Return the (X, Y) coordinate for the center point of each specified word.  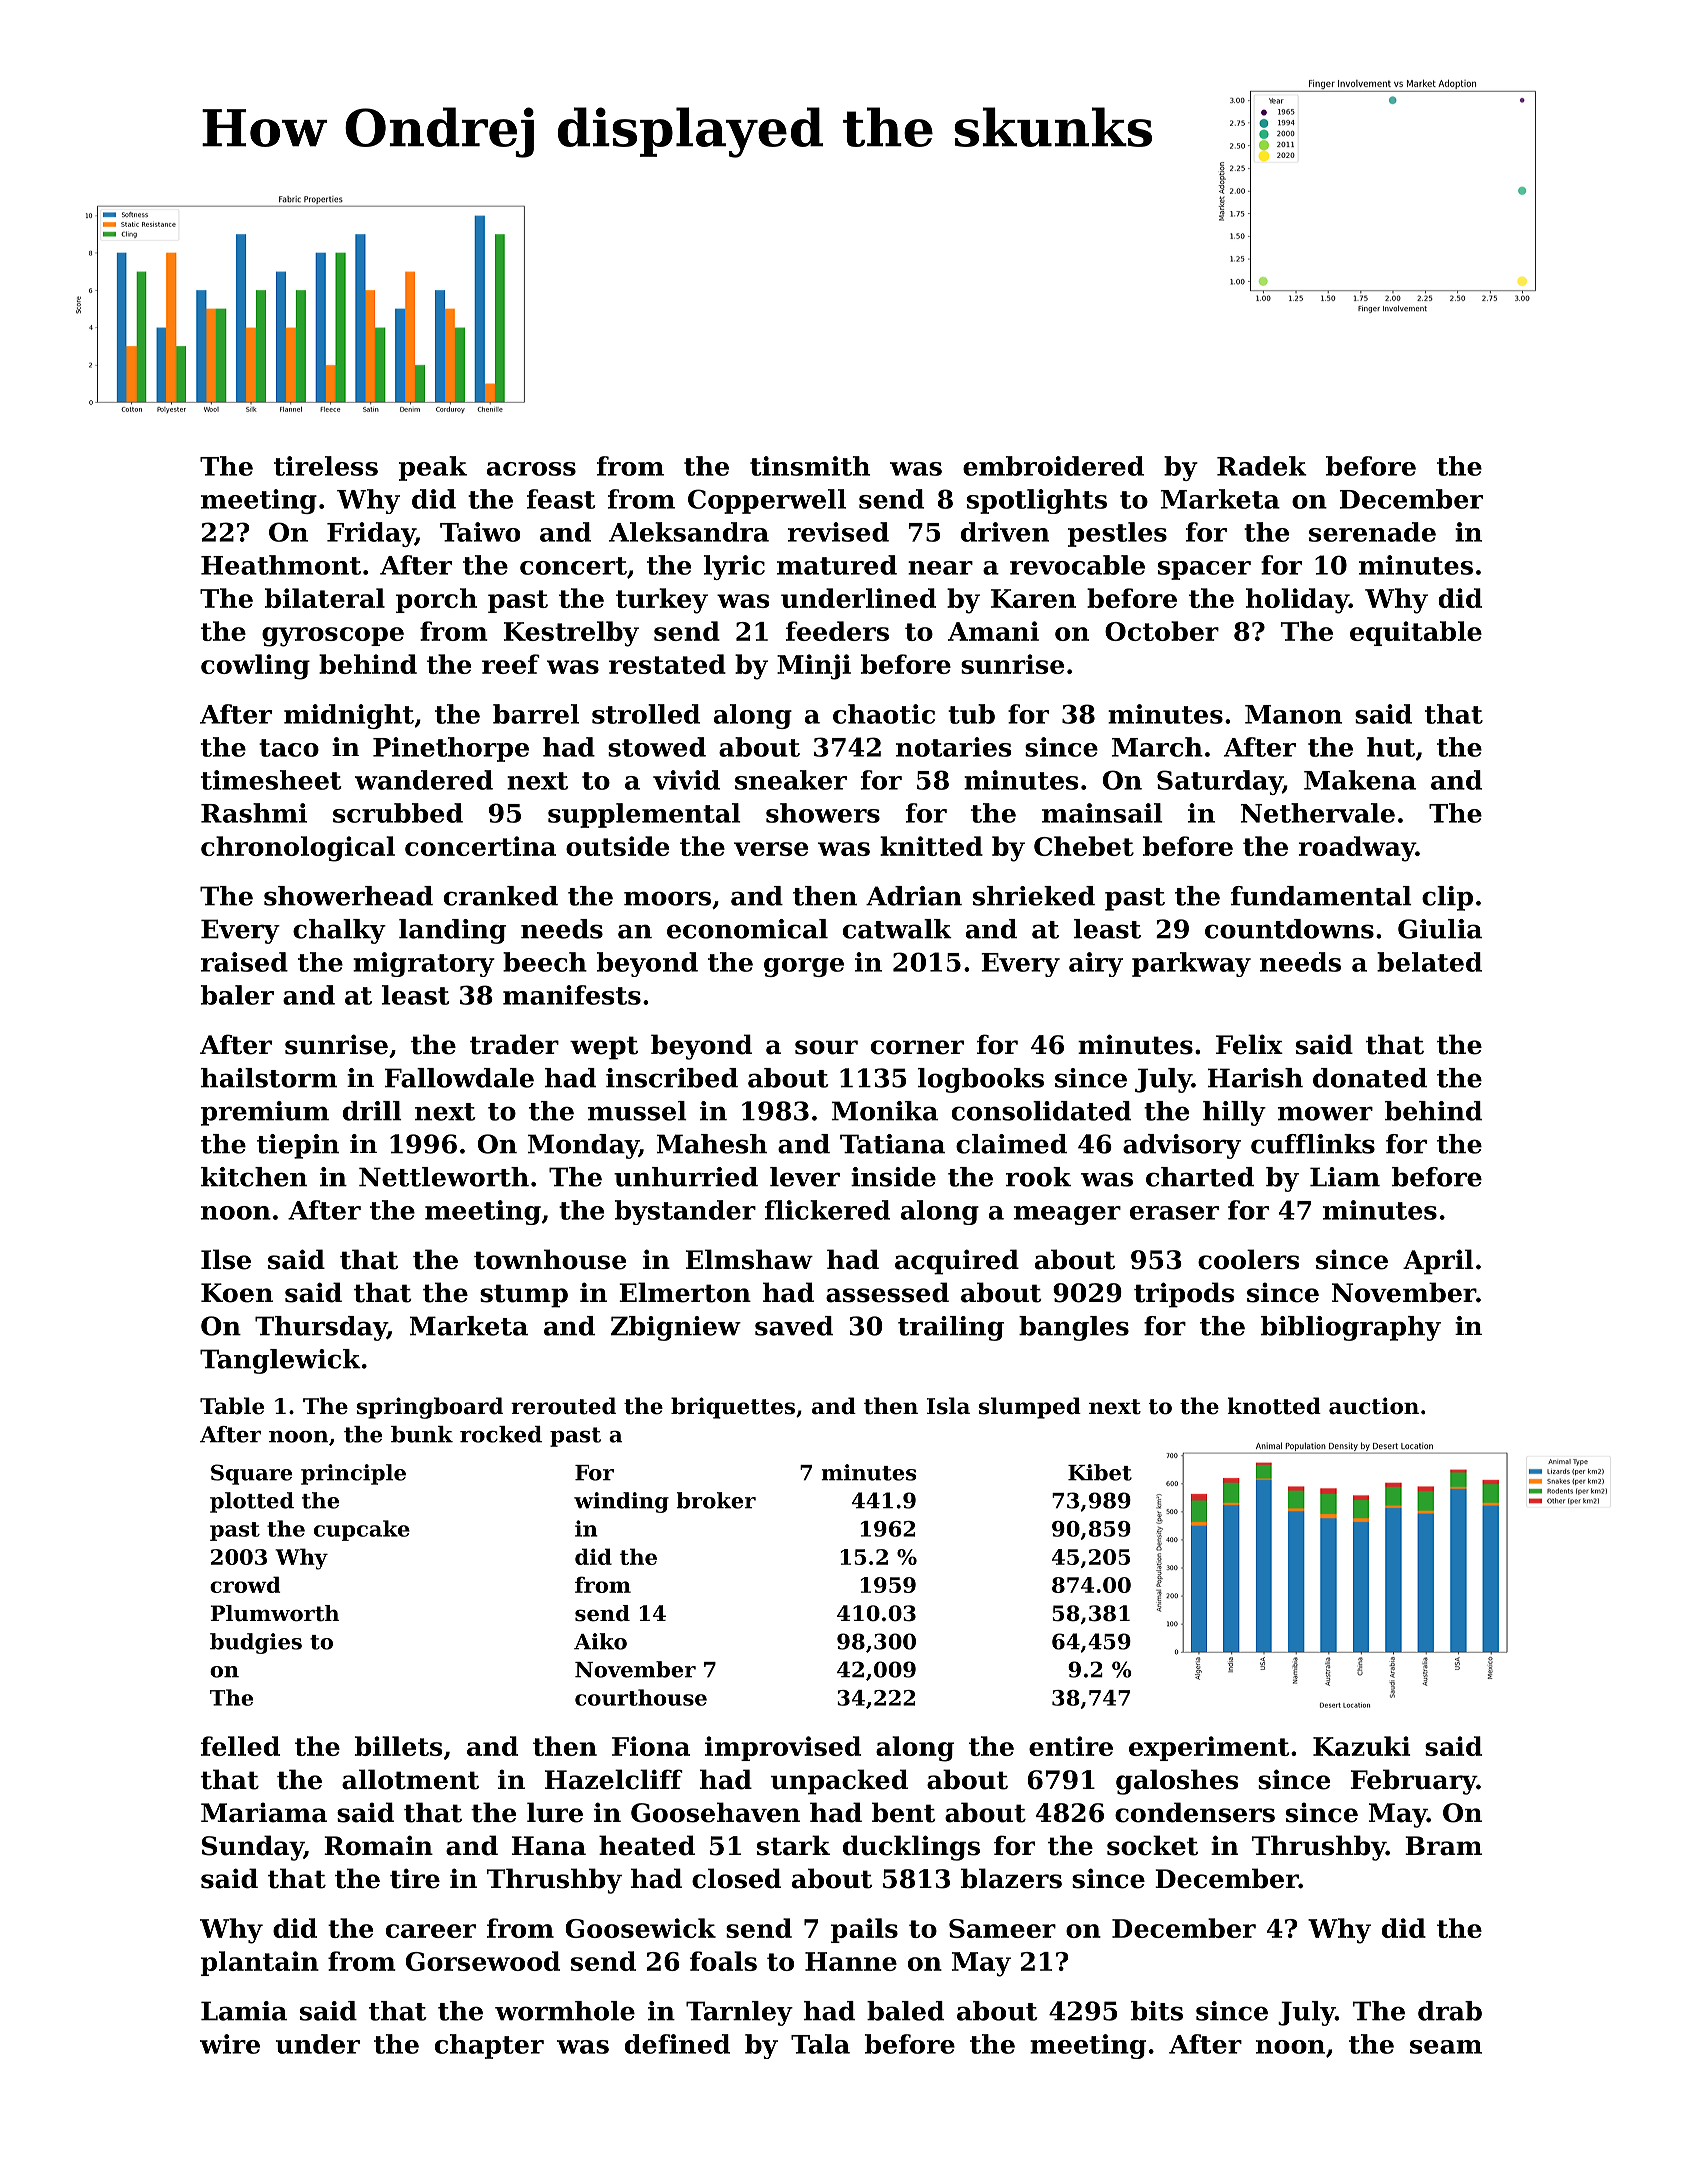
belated (1429, 962)
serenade (1372, 532)
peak (433, 468)
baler (237, 995)
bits (1157, 2011)
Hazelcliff (614, 1779)
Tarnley (739, 2013)
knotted (1274, 1406)
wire (230, 2044)
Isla (948, 1406)
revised (838, 532)
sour (826, 1047)
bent (904, 1812)
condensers (1195, 1812)
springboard (430, 1408)
